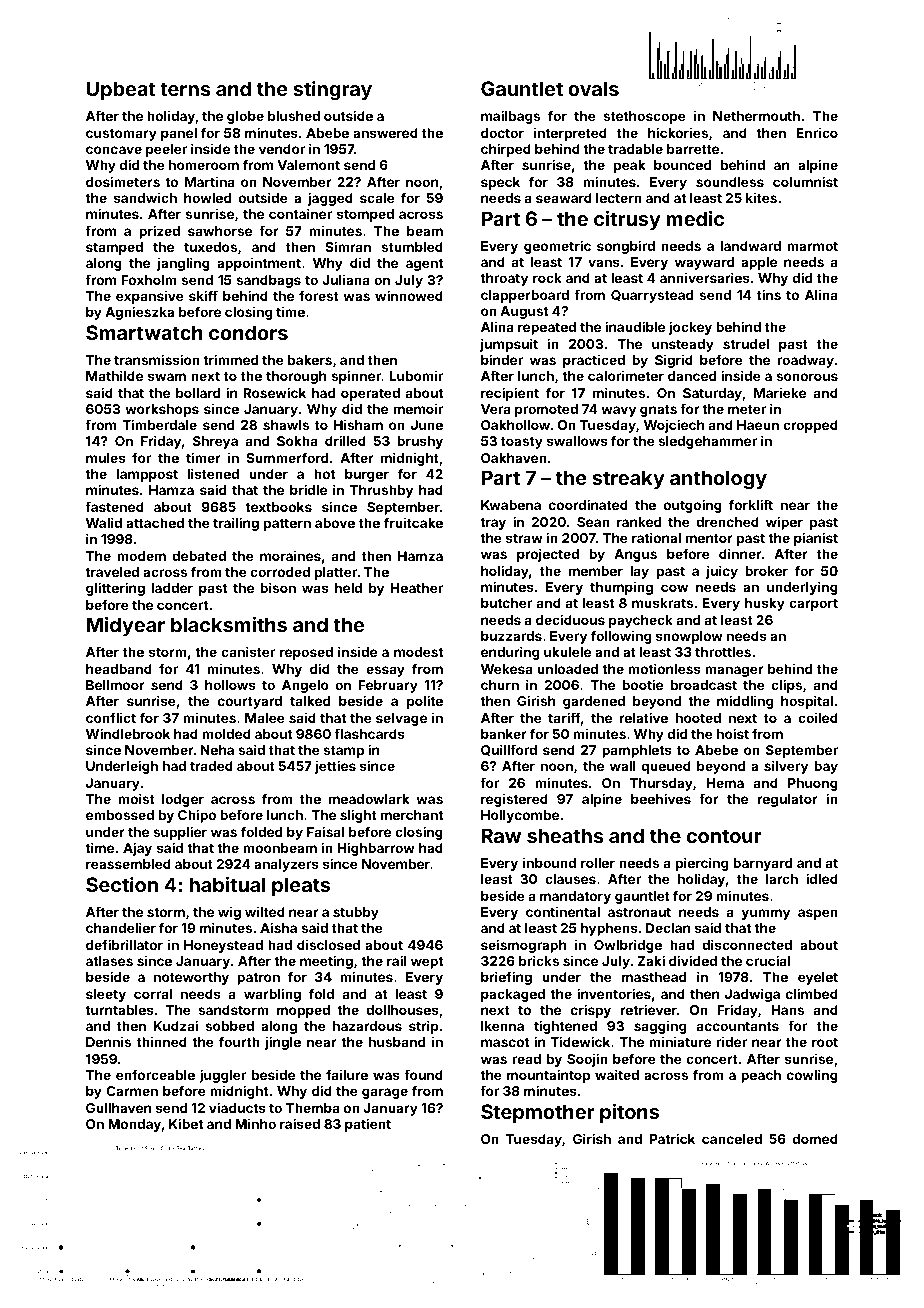 Image resolution: width=924 pixels, height=1308 pixels. What do you see at coordinates (325, 831) in the document?
I see `Faisal` at bounding box center [325, 831].
